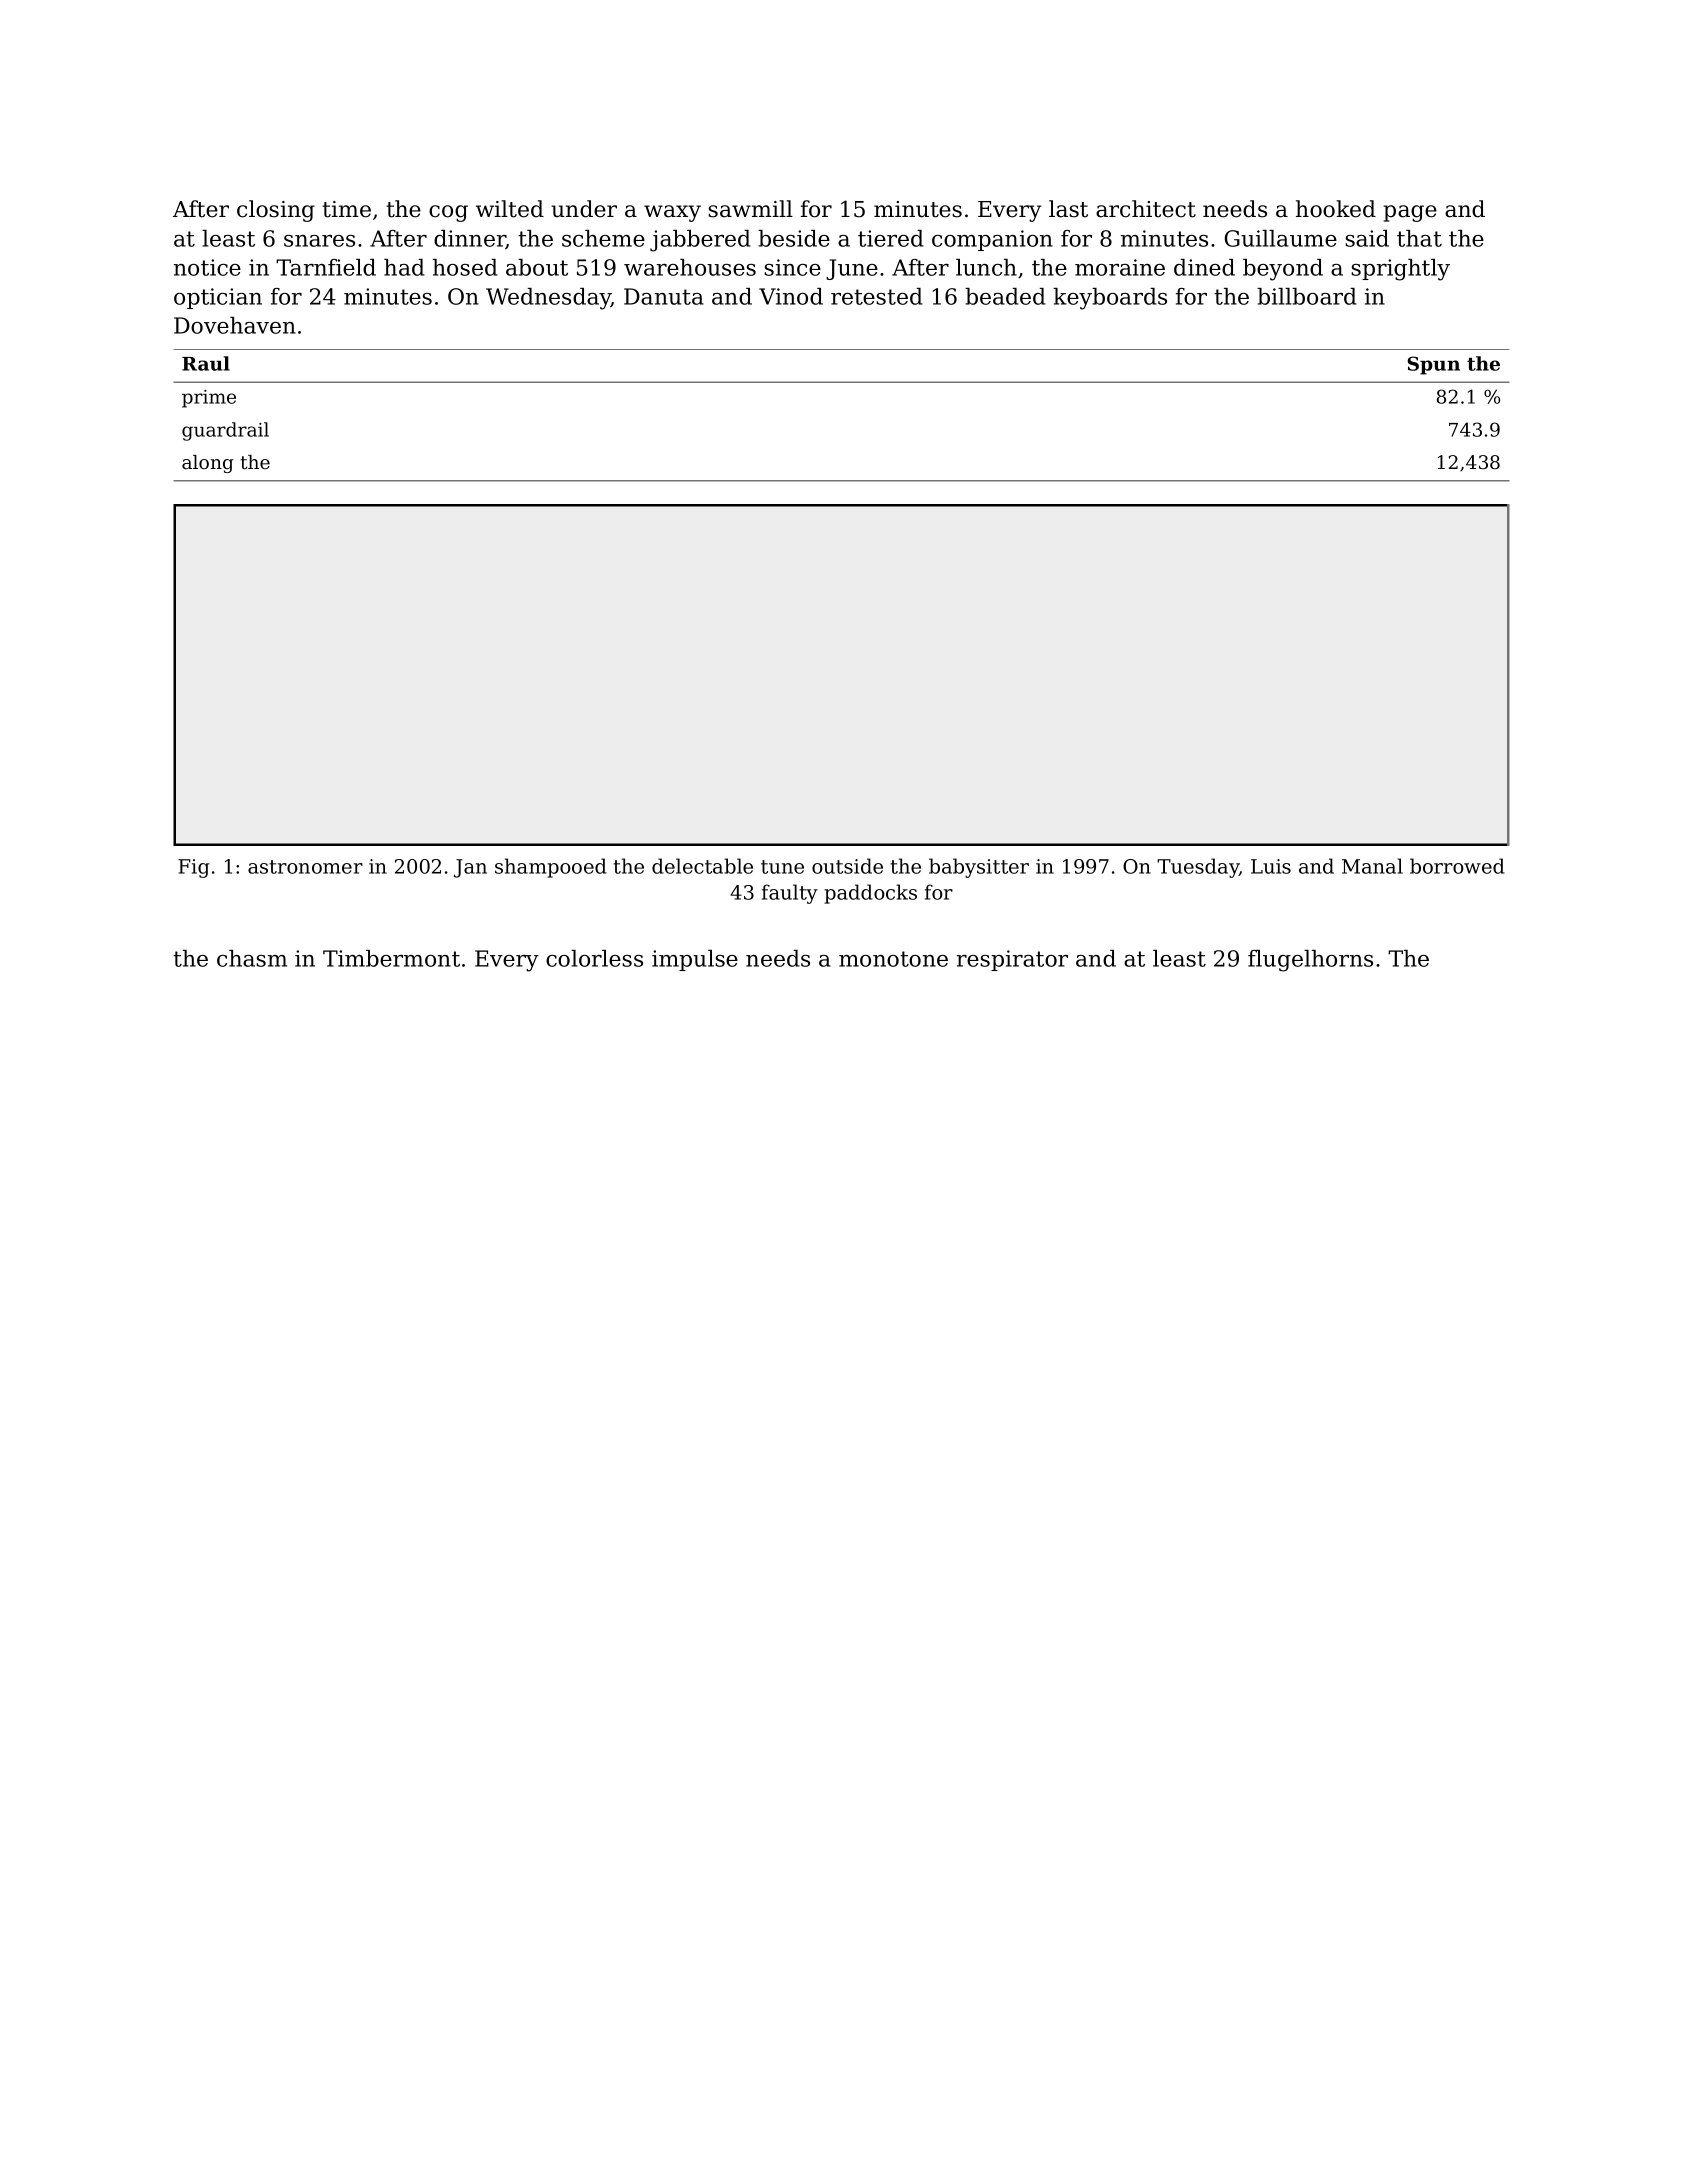 Image resolution: width=1683 pixels, height=2178 pixels. What do you see at coordinates (305, 867) in the image?
I see `astronomer` at bounding box center [305, 867].
